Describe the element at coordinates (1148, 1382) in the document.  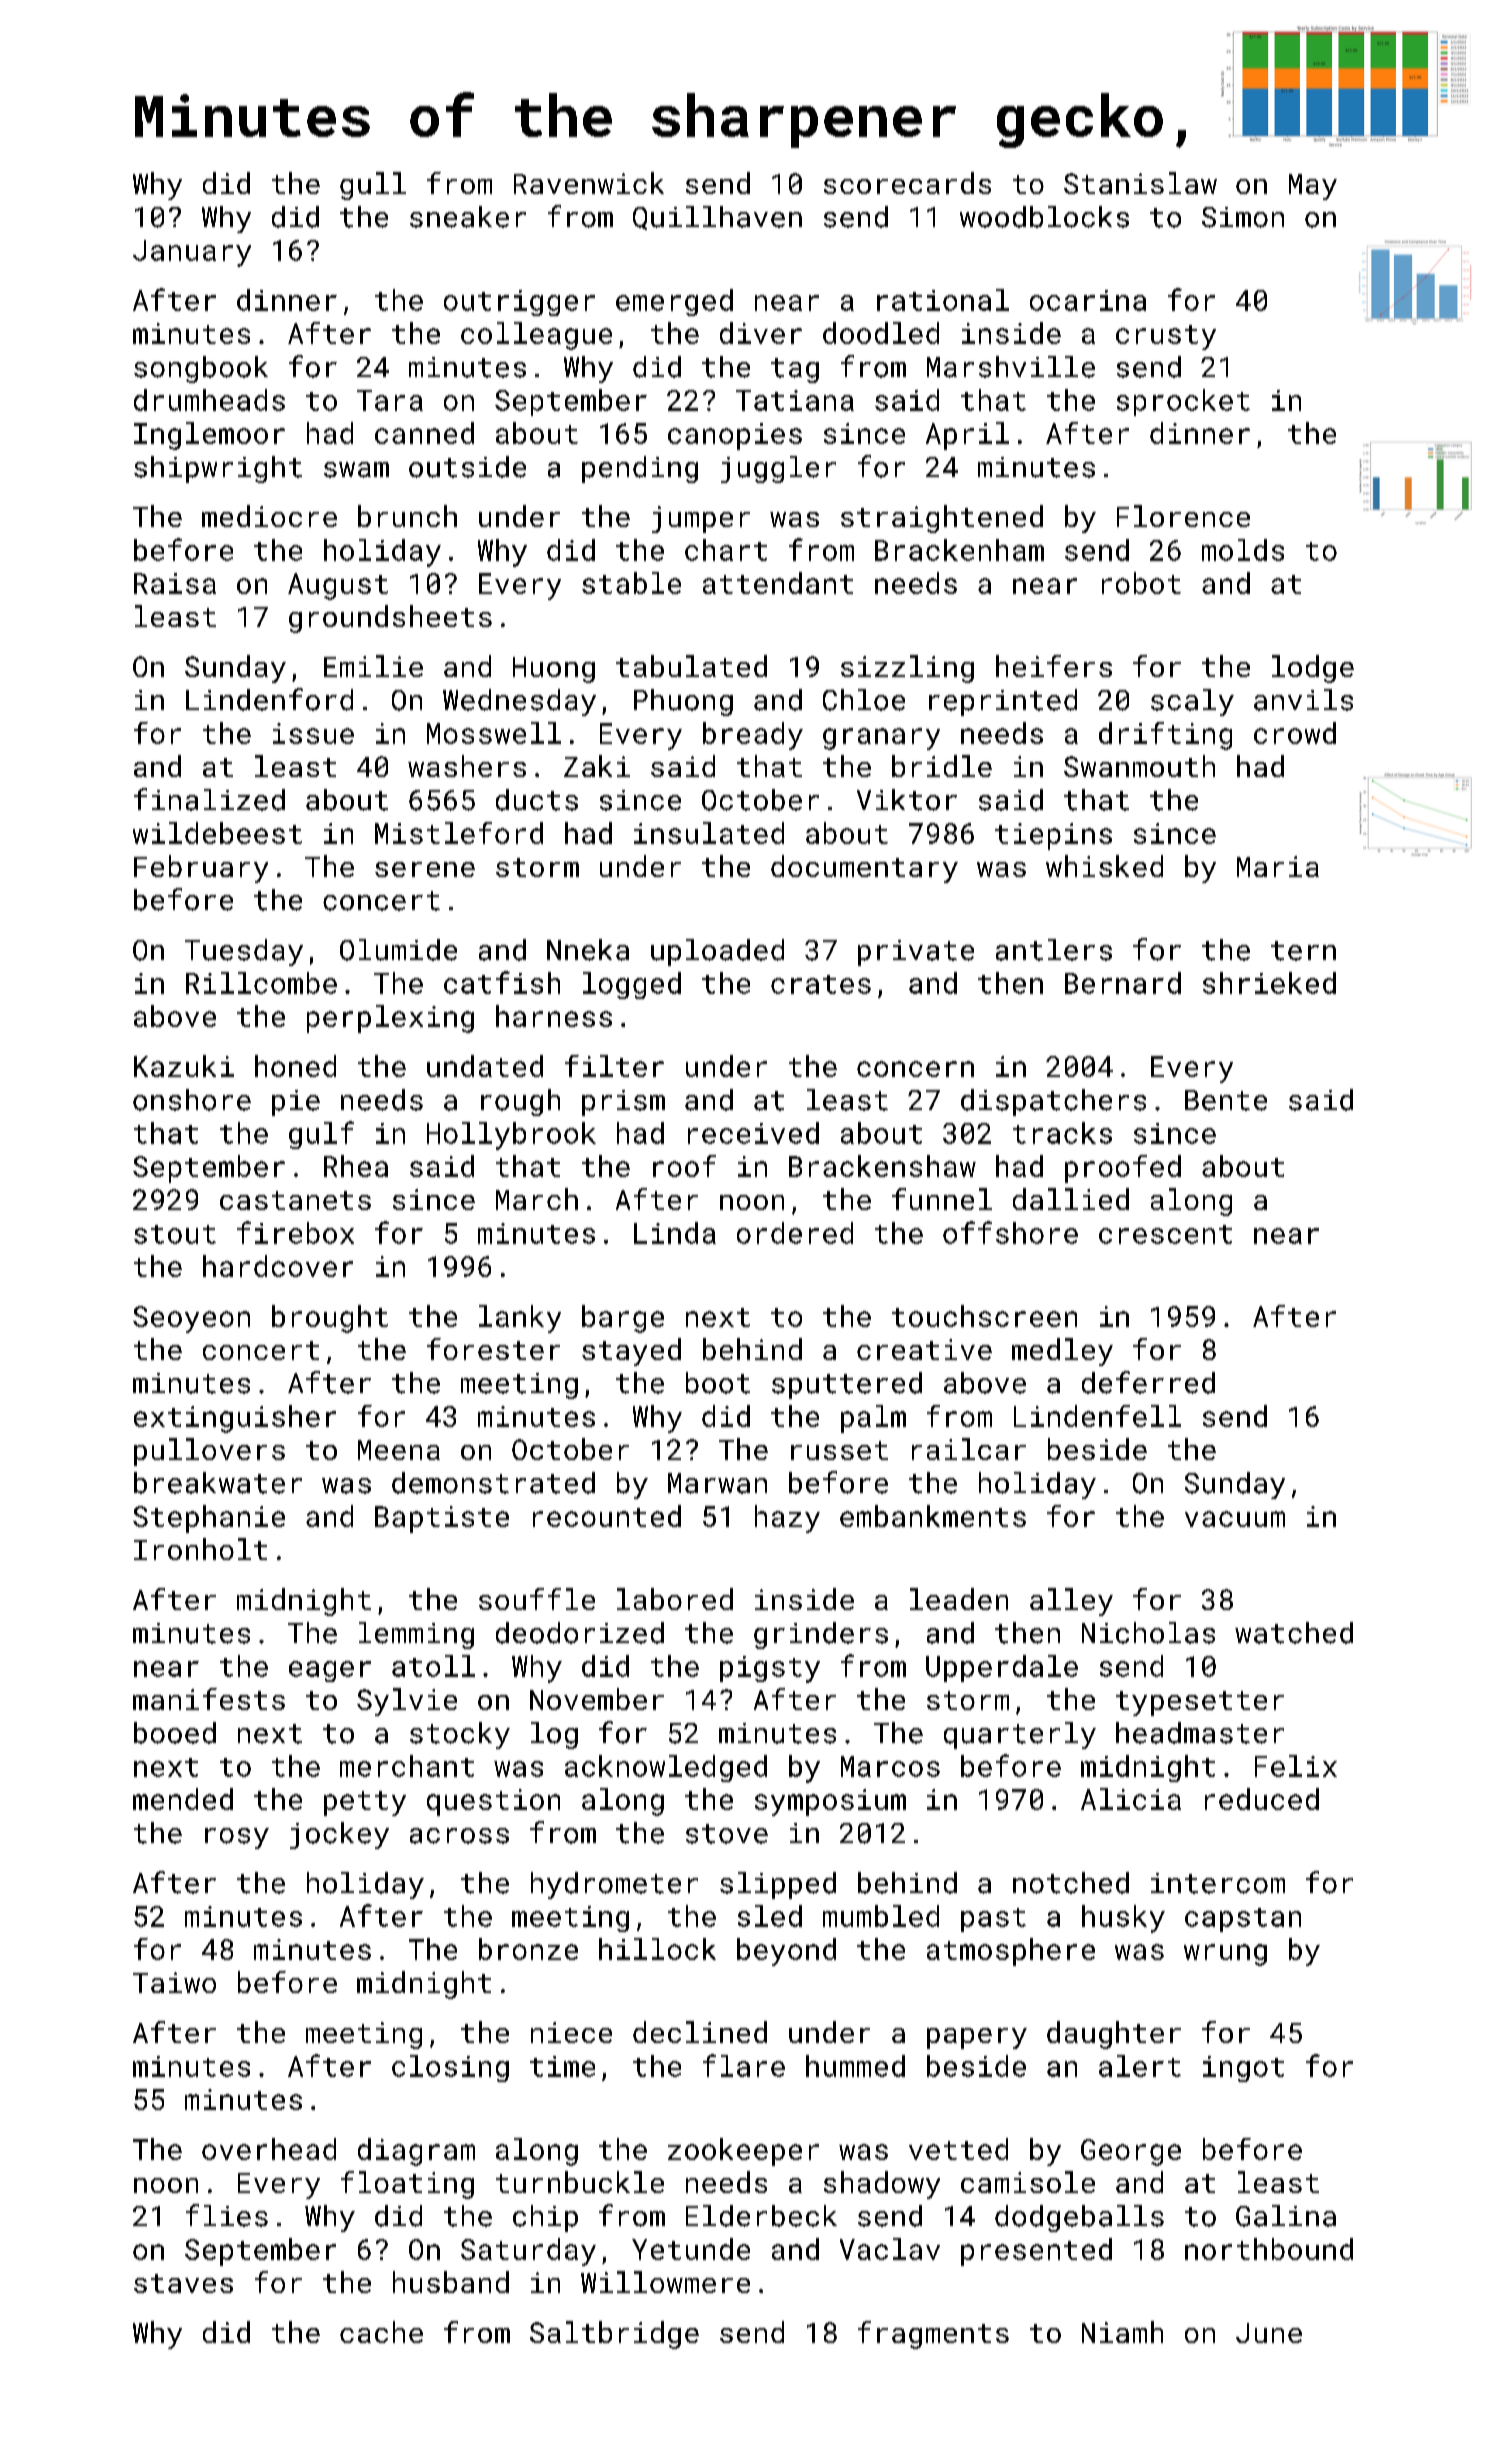
I see `deferred` at that location.
